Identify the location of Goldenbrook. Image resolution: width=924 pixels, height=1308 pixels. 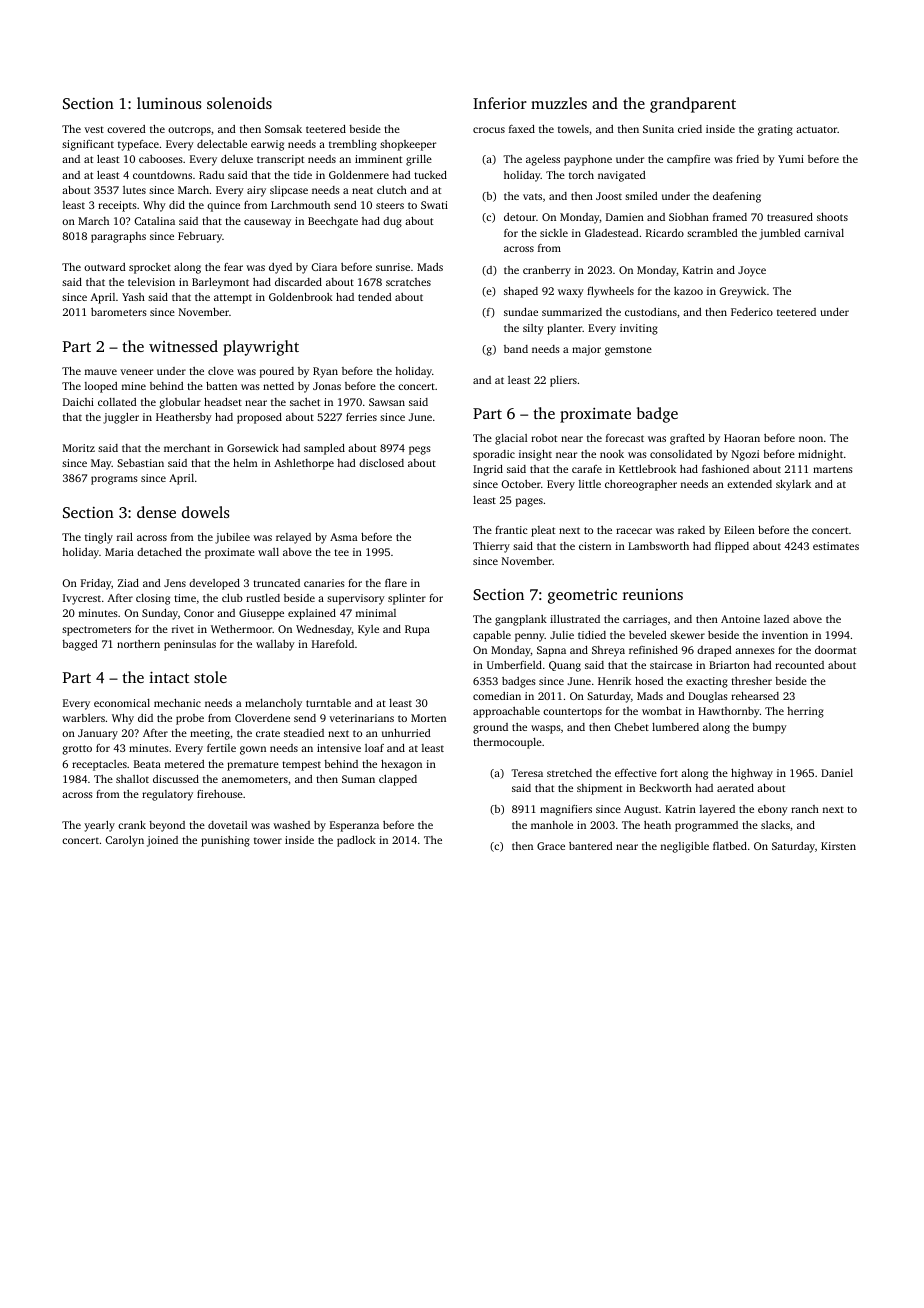
(301, 297).
